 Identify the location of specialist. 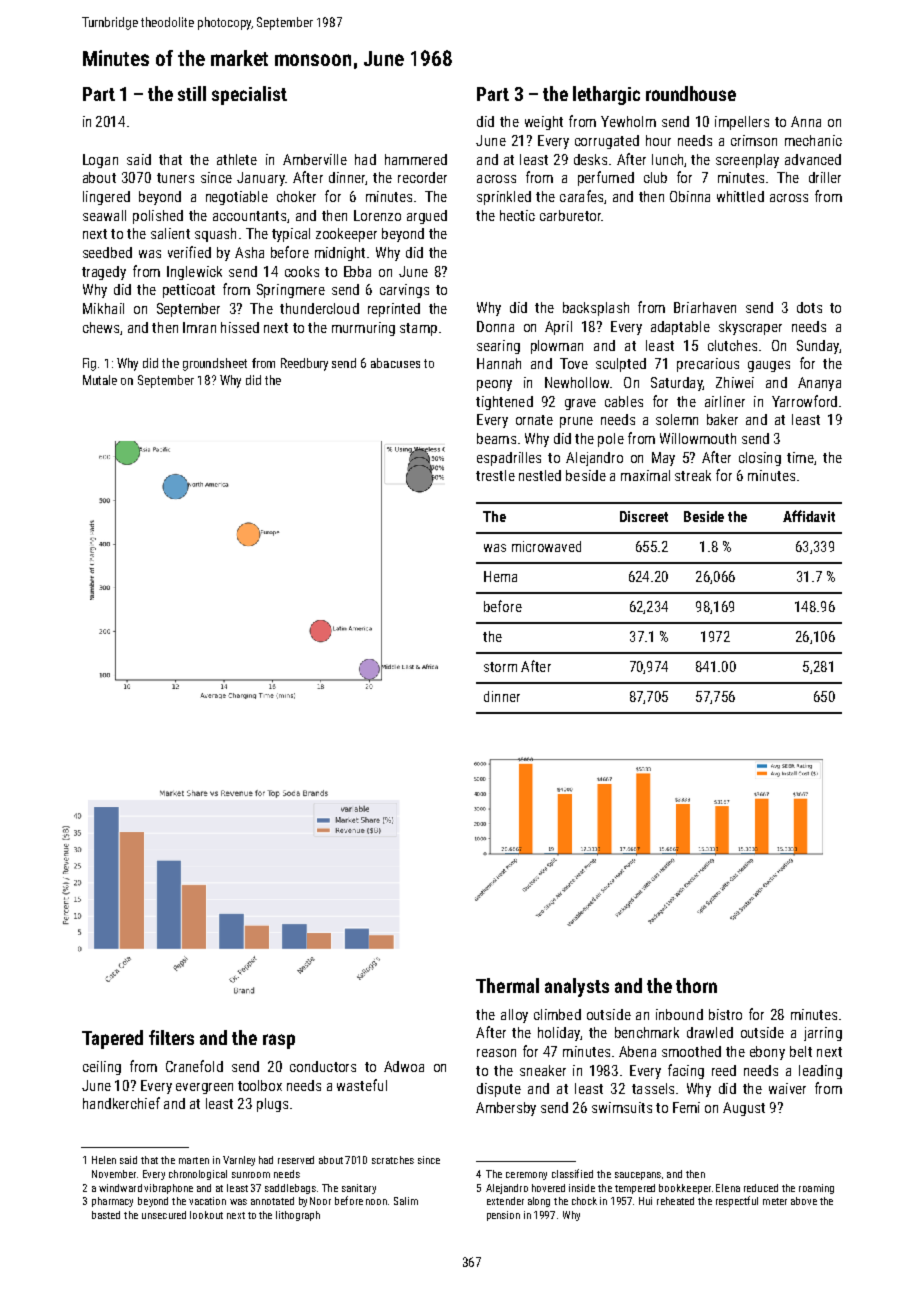
(249, 95).
